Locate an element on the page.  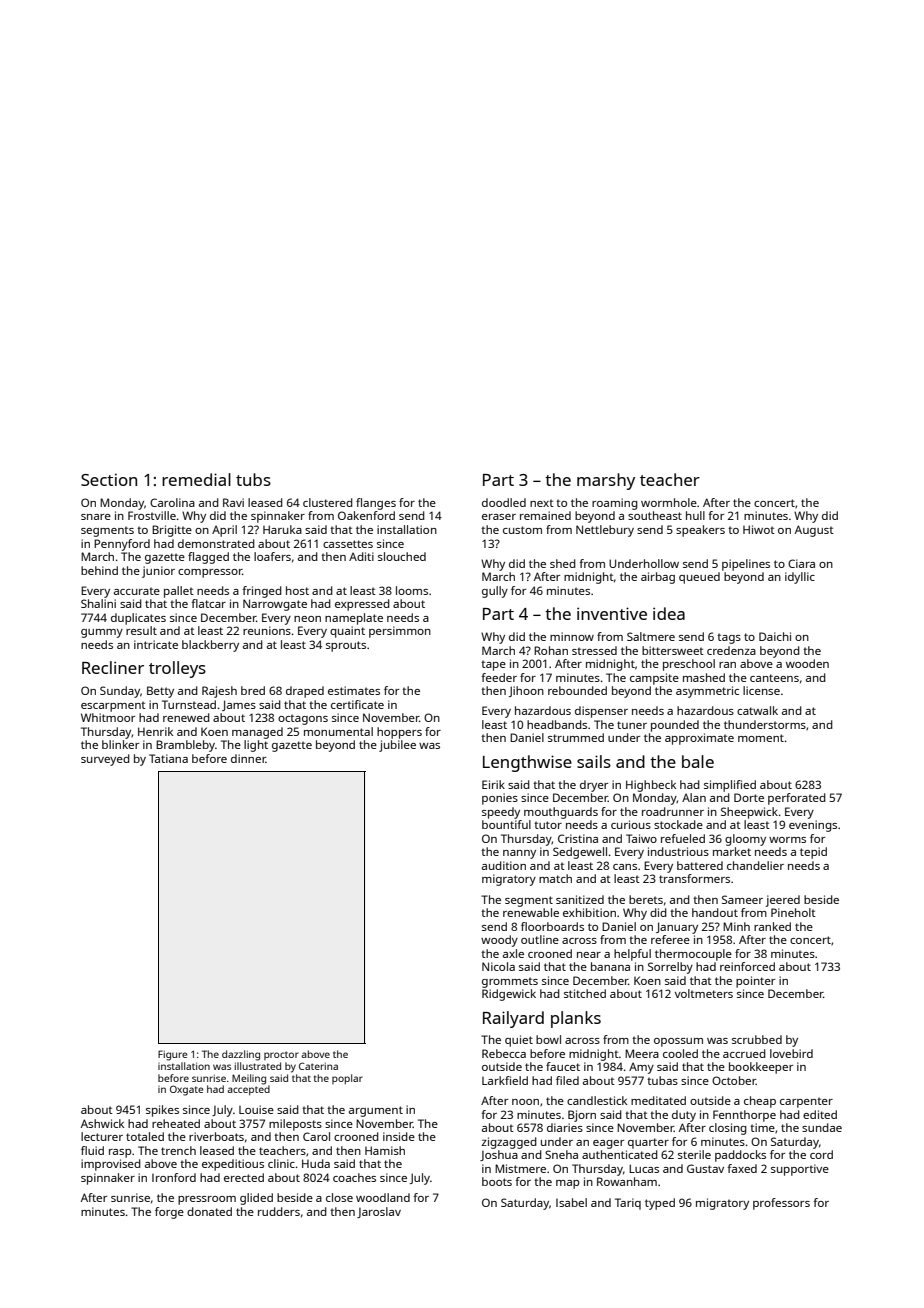
tepid is located at coordinates (813, 853).
